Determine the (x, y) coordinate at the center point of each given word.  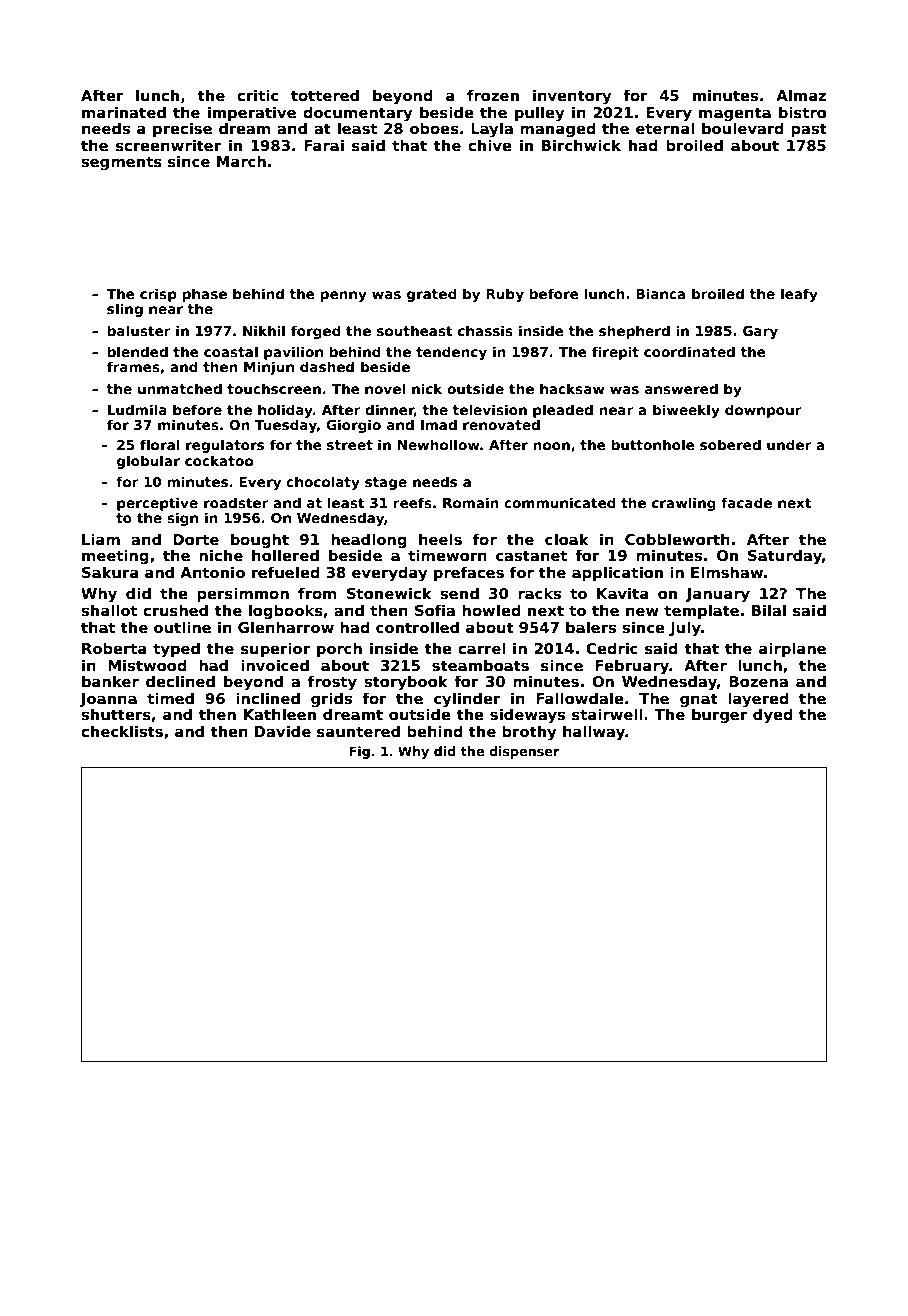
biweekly (686, 411)
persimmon (243, 594)
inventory (572, 97)
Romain (471, 502)
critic (257, 95)
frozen (493, 95)
